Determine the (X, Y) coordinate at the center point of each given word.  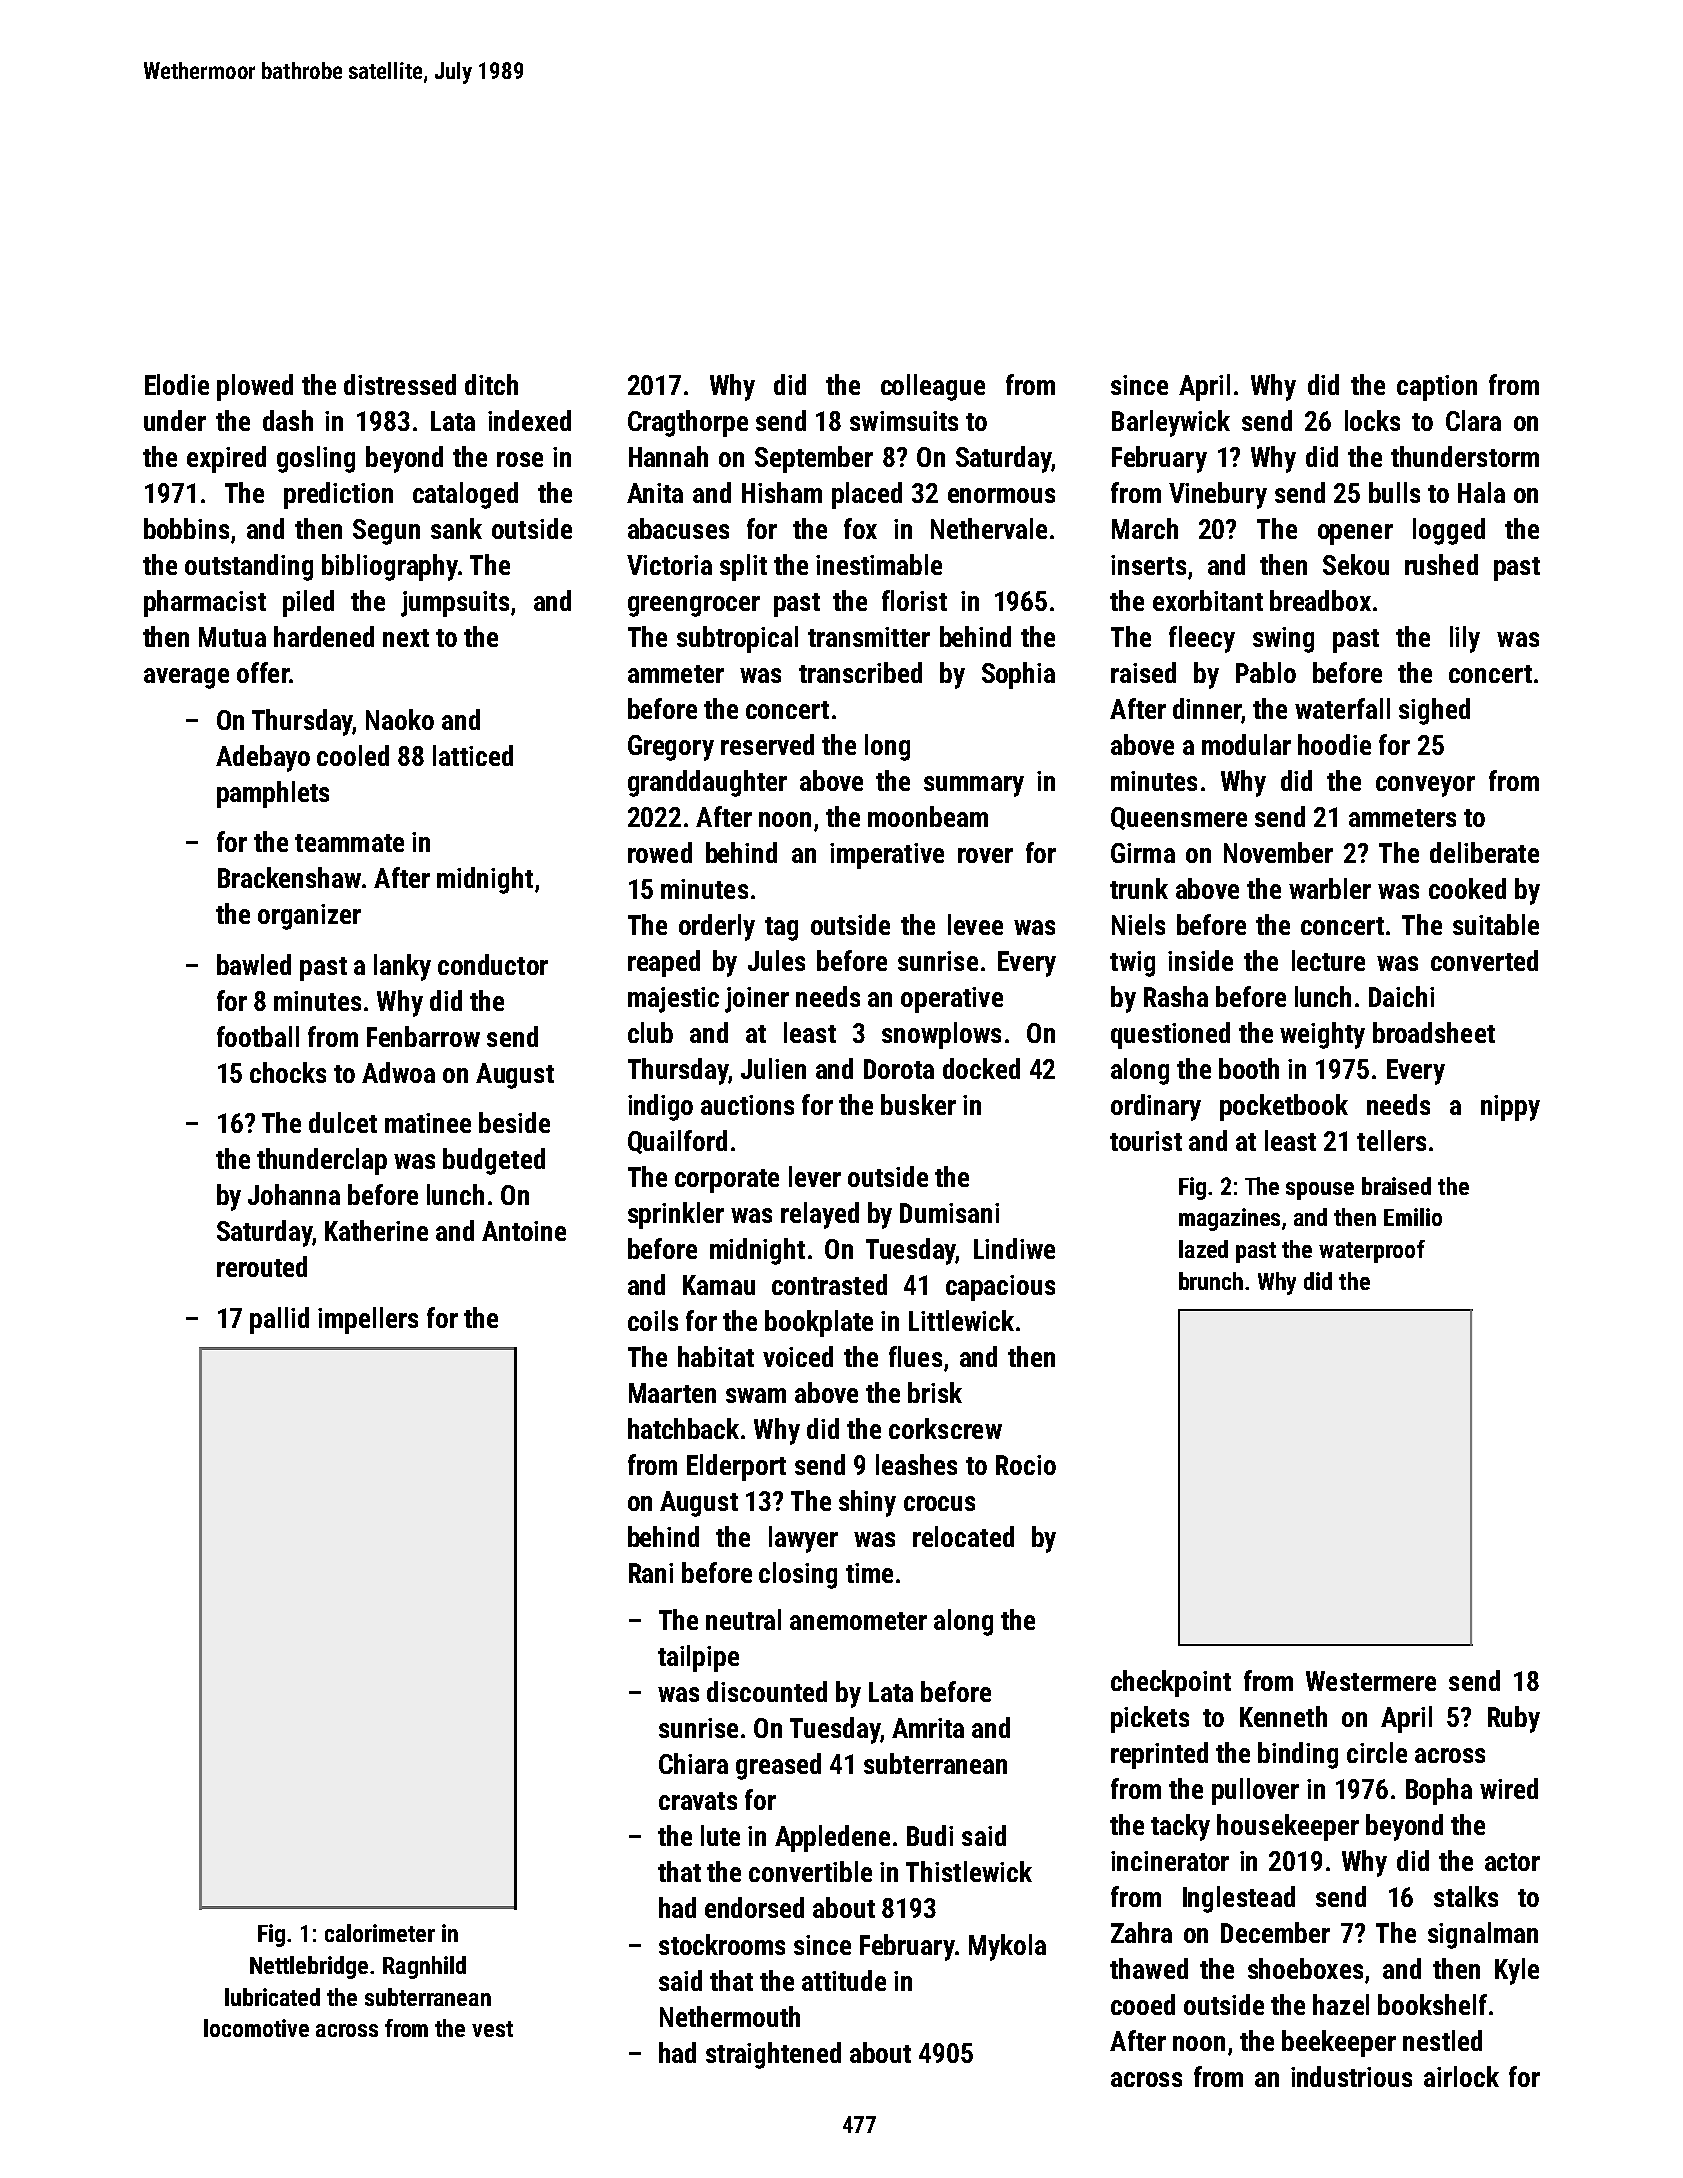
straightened (773, 2055)
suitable (1496, 924)
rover (985, 855)
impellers (368, 1320)
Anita (655, 493)
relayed (820, 1215)
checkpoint (1171, 1683)
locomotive (256, 2028)
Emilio (1413, 1217)
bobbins (186, 528)
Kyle (1517, 1971)
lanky (402, 967)
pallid (279, 1320)
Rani (651, 1573)
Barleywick (1171, 423)
